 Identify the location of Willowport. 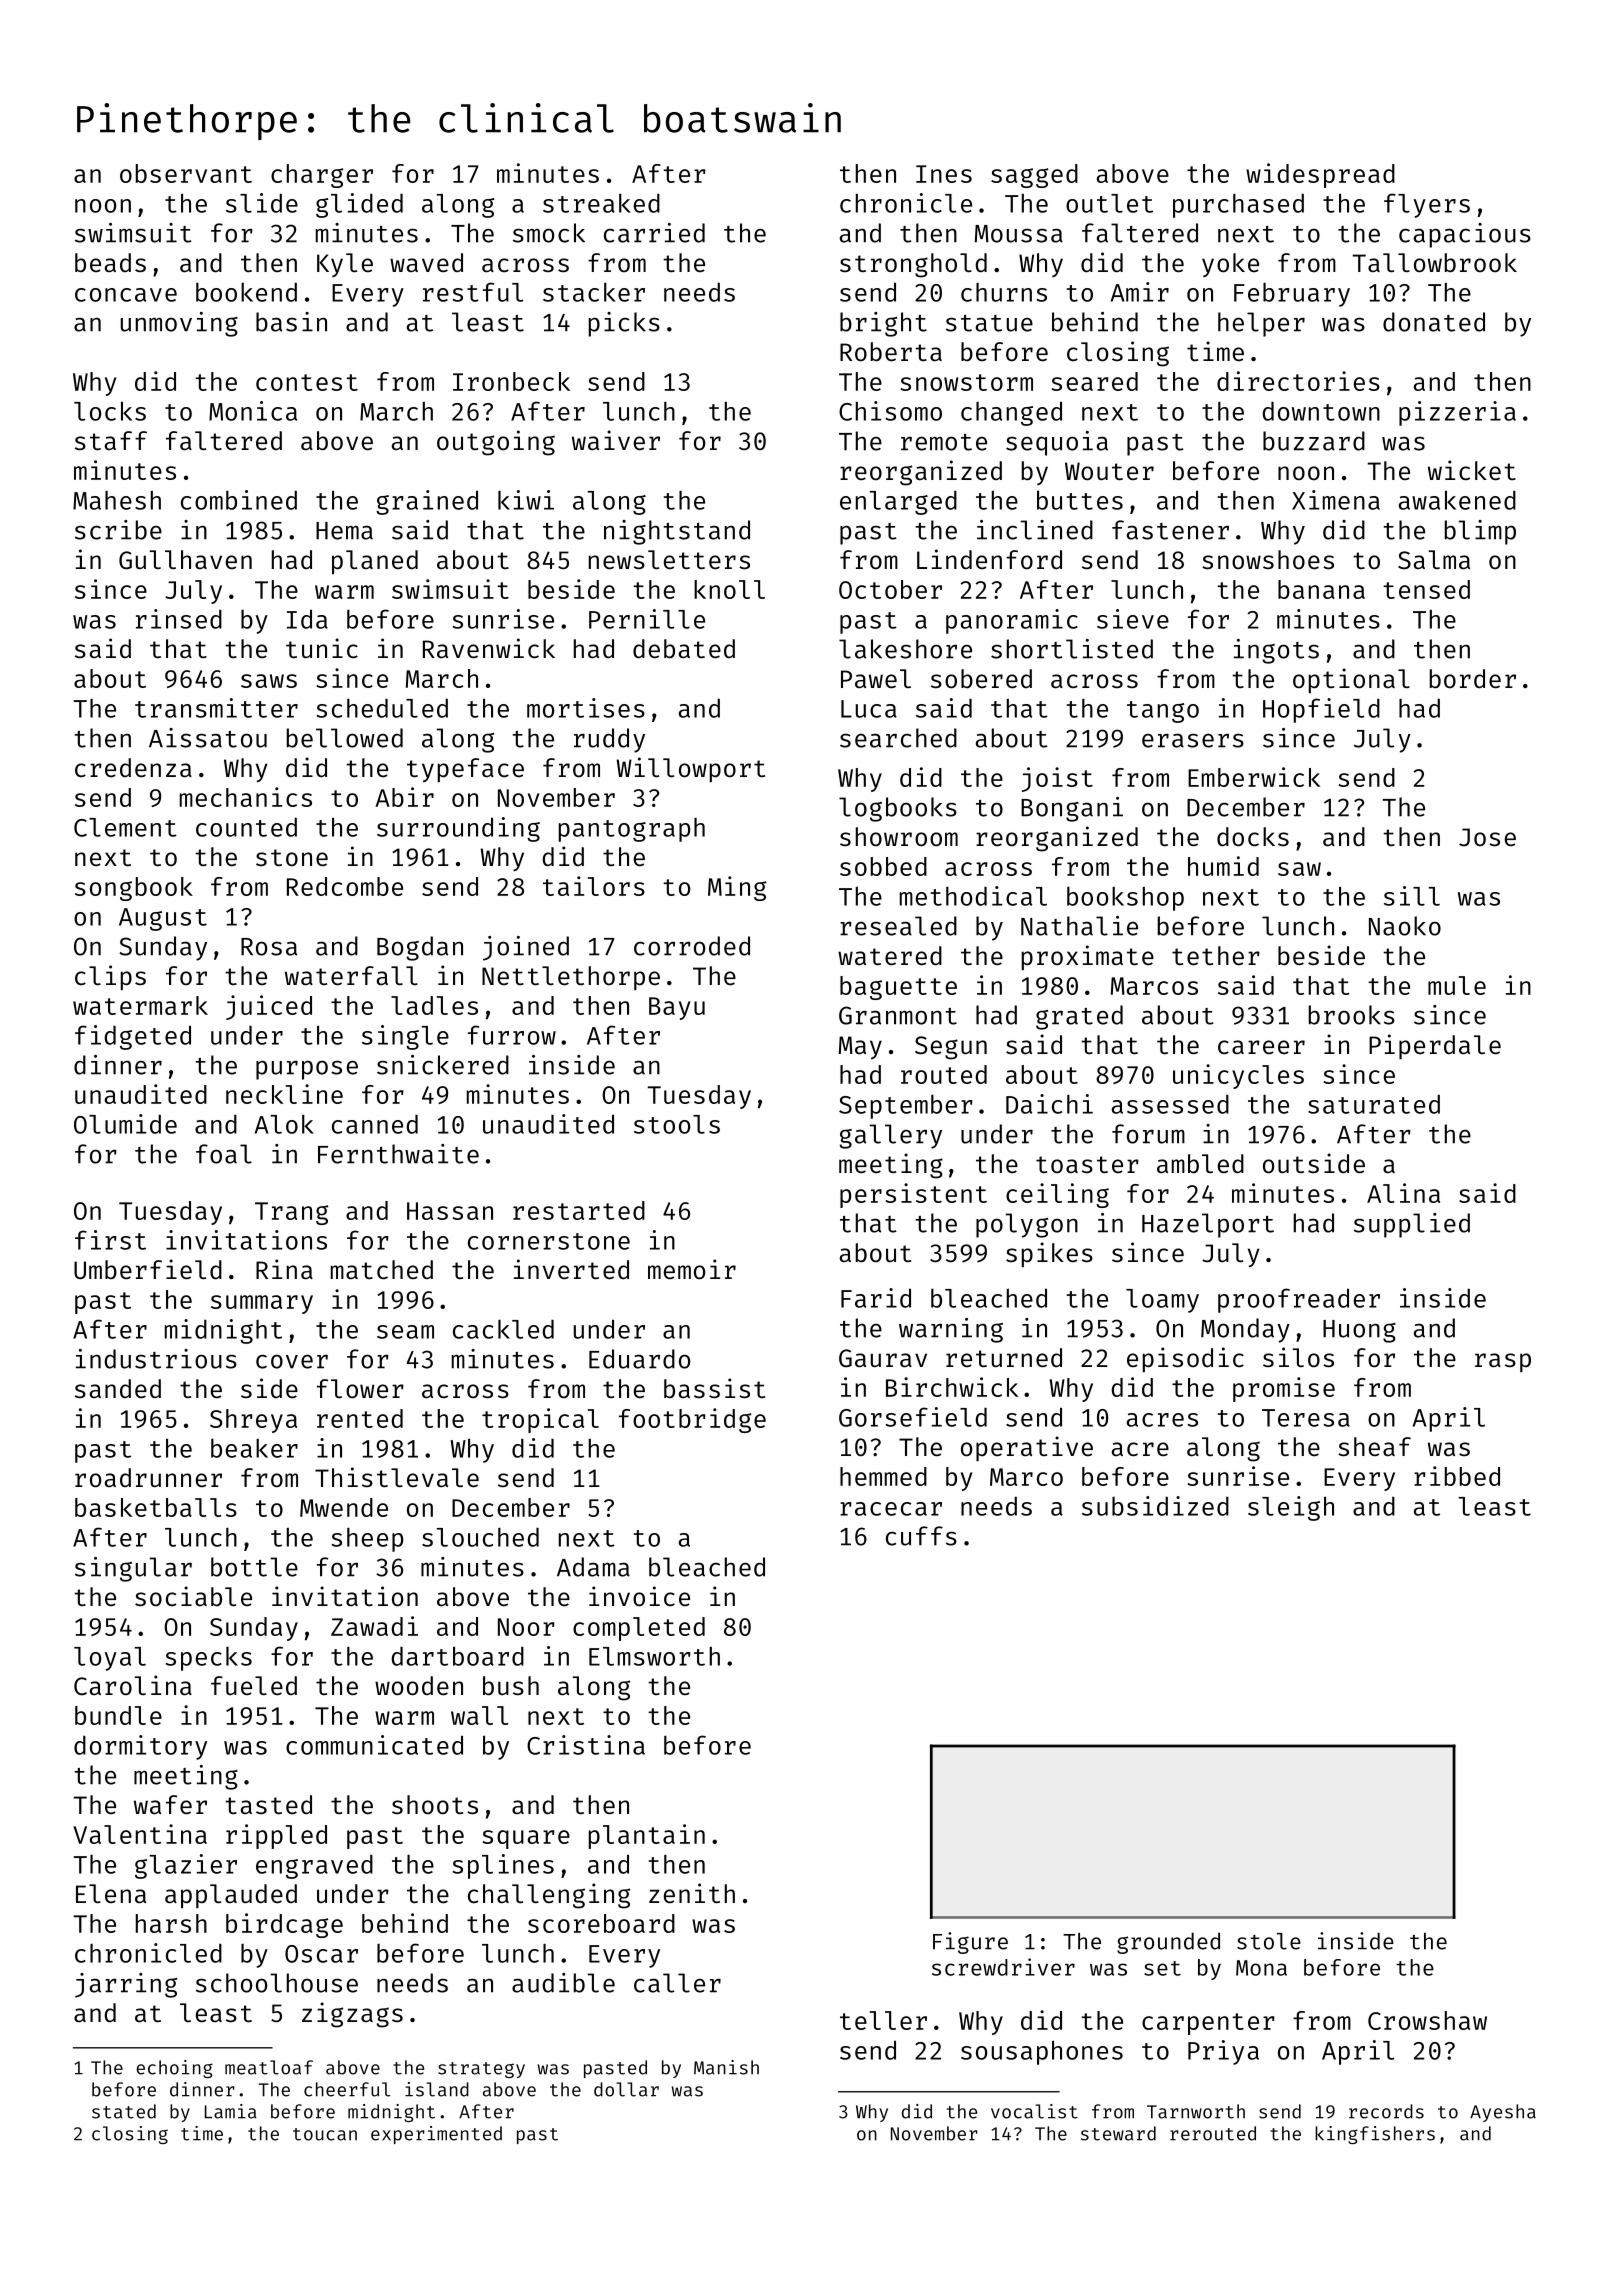
(690, 770).
